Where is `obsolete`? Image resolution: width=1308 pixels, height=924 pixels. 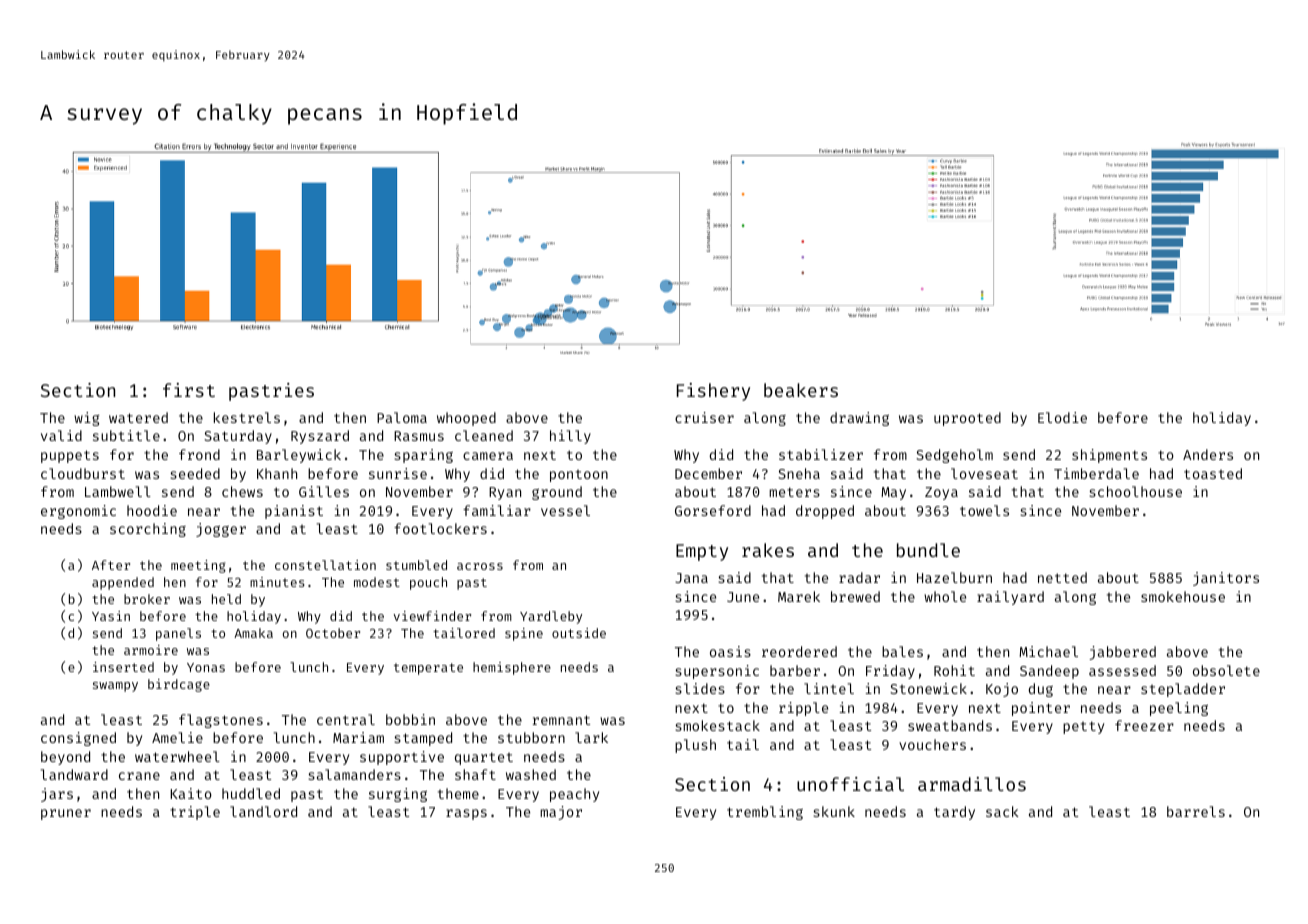
obsolete is located at coordinates (1226, 670).
